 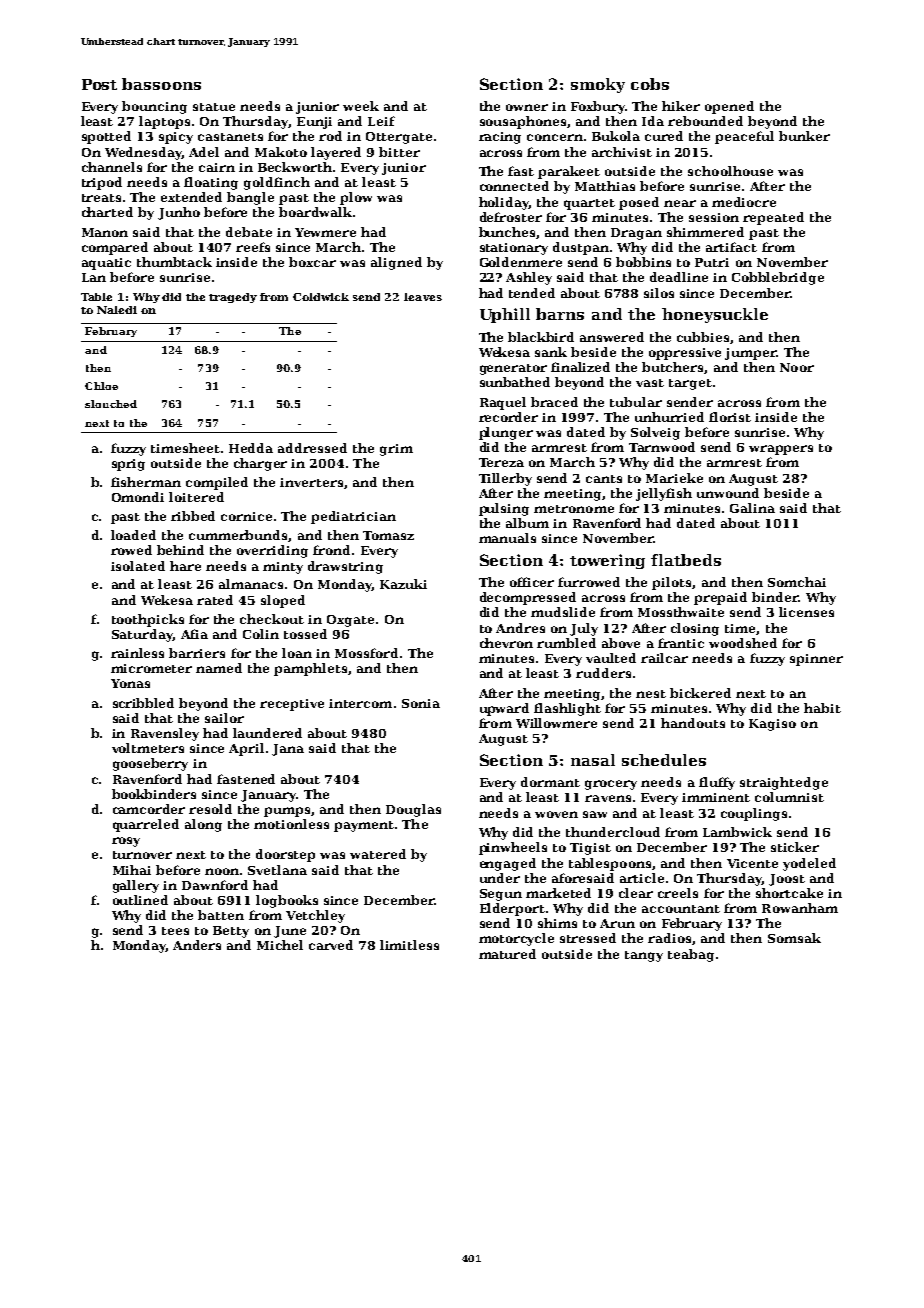 What do you see at coordinates (350, 621) in the screenshot?
I see `Oxgate` at bounding box center [350, 621].
